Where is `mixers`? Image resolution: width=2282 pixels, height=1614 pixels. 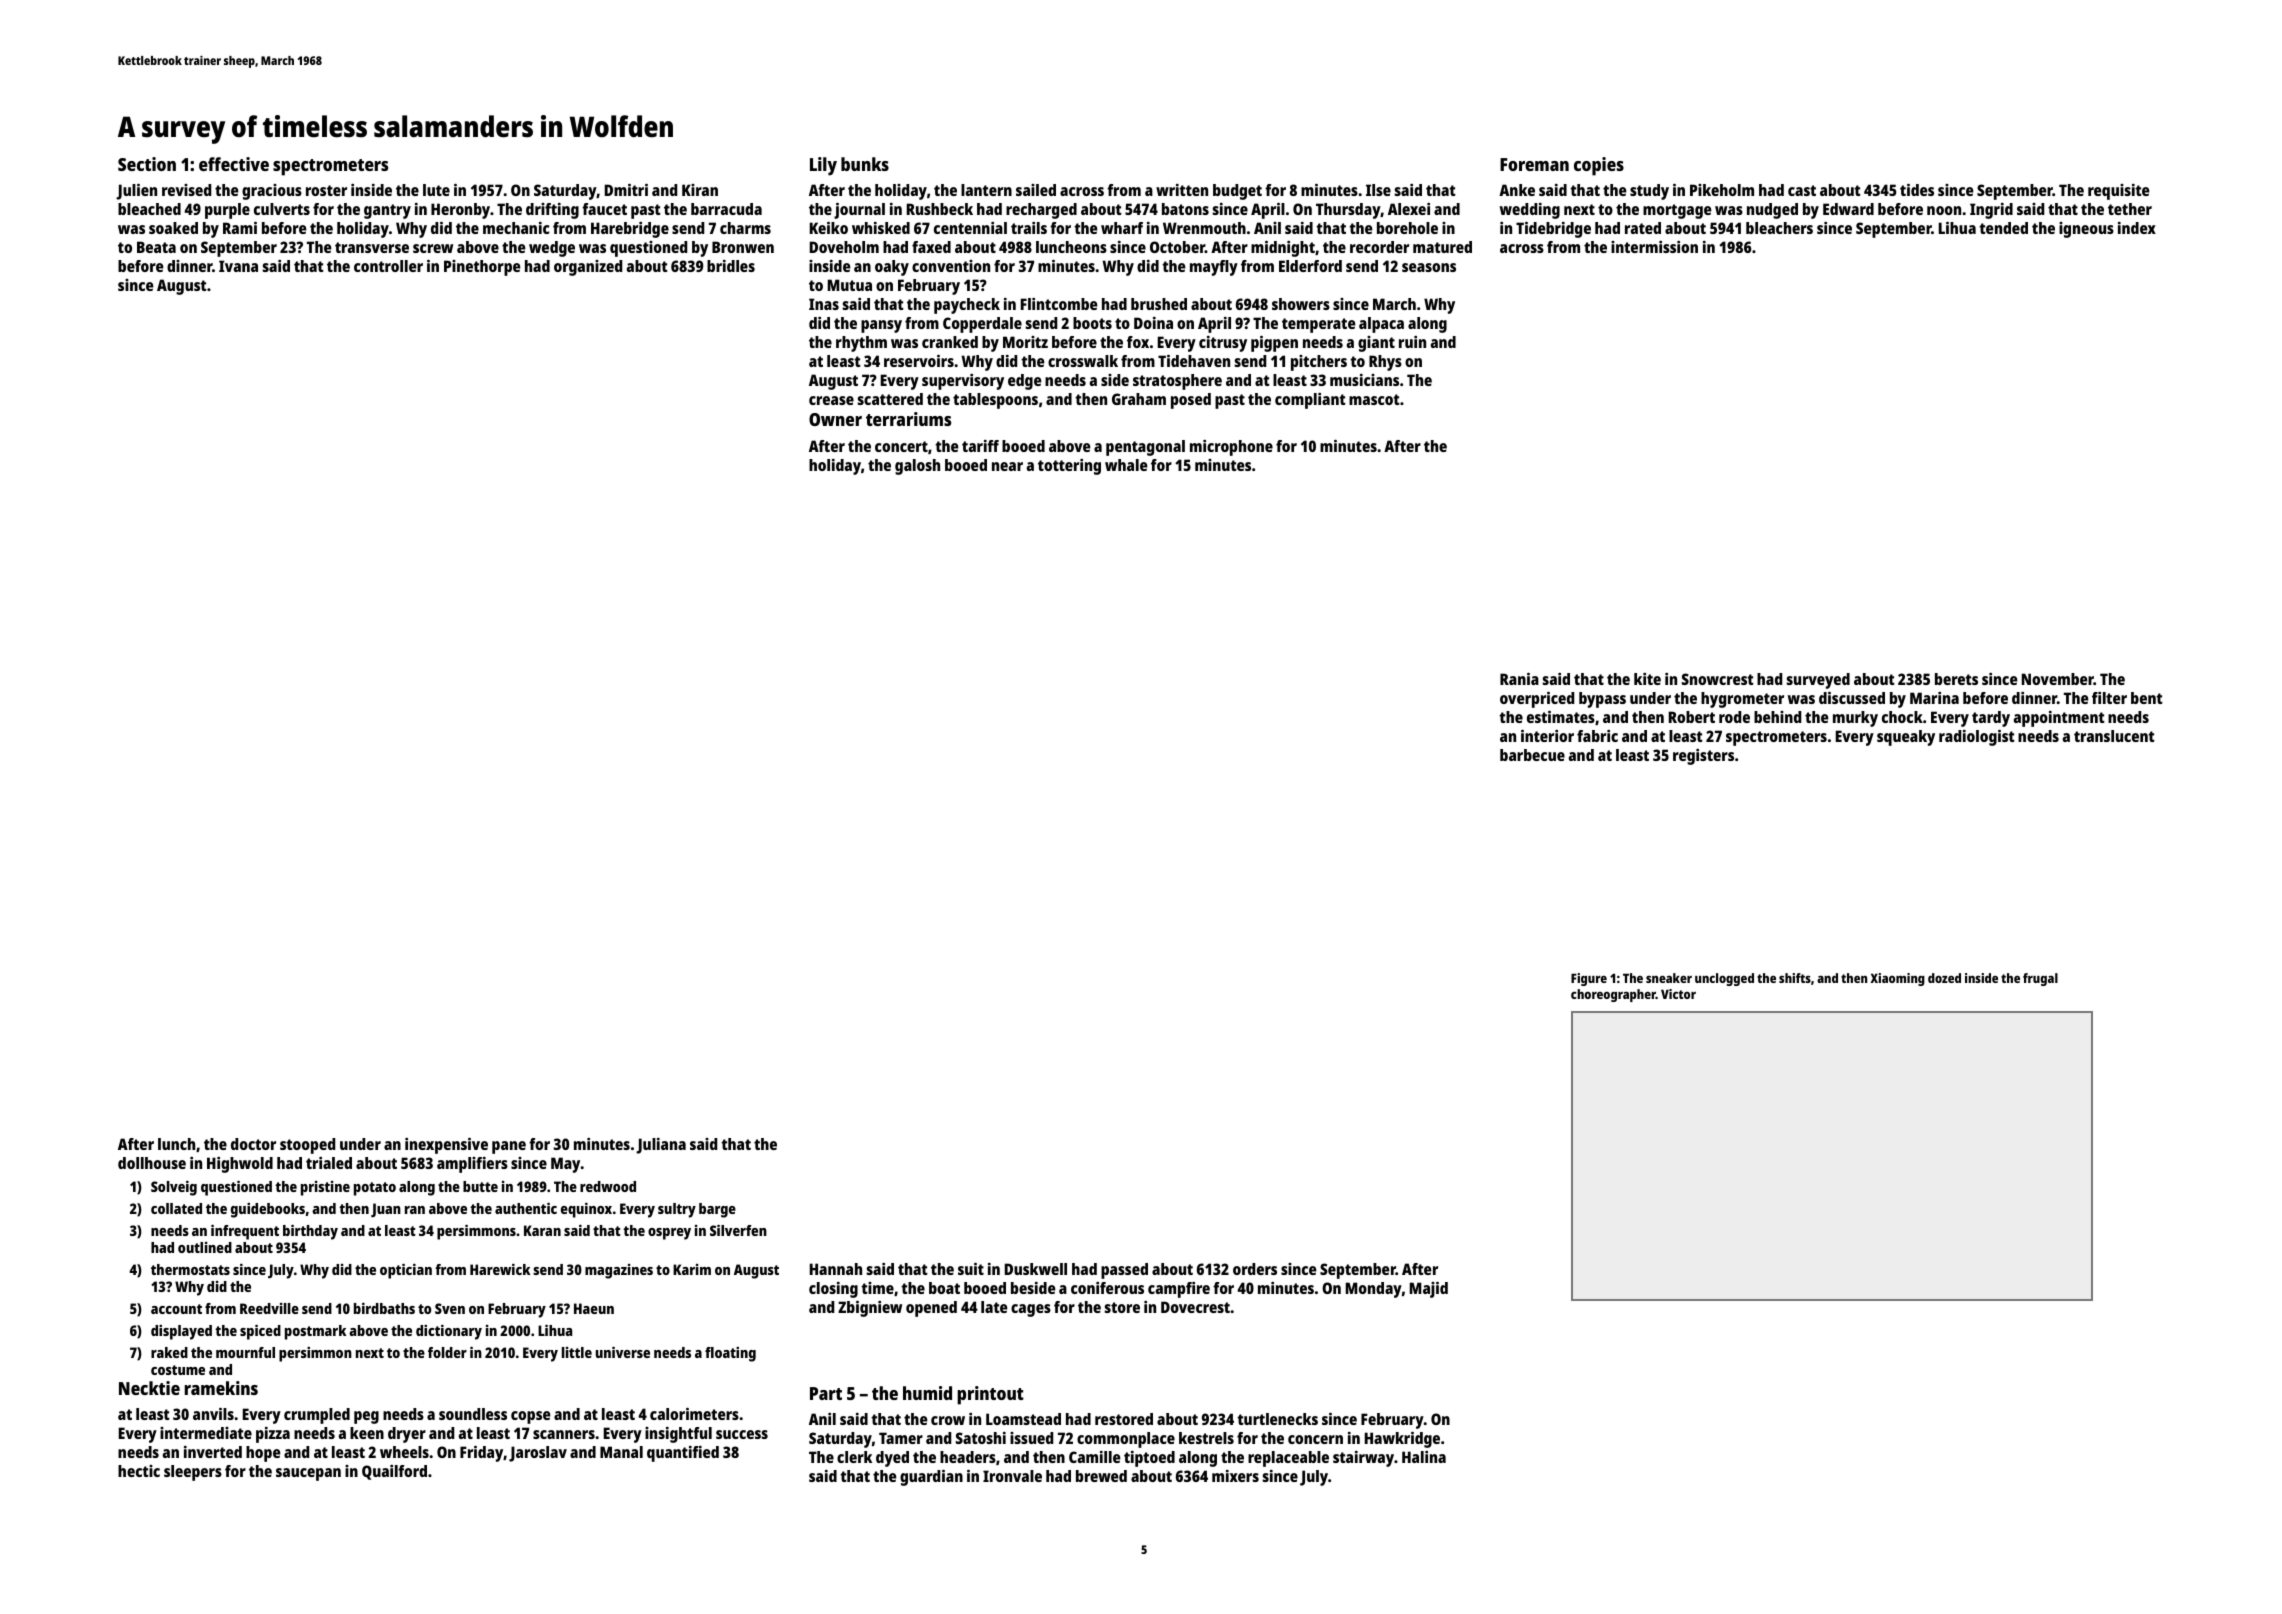
mixers is located at coordinates (1235, 1476).
